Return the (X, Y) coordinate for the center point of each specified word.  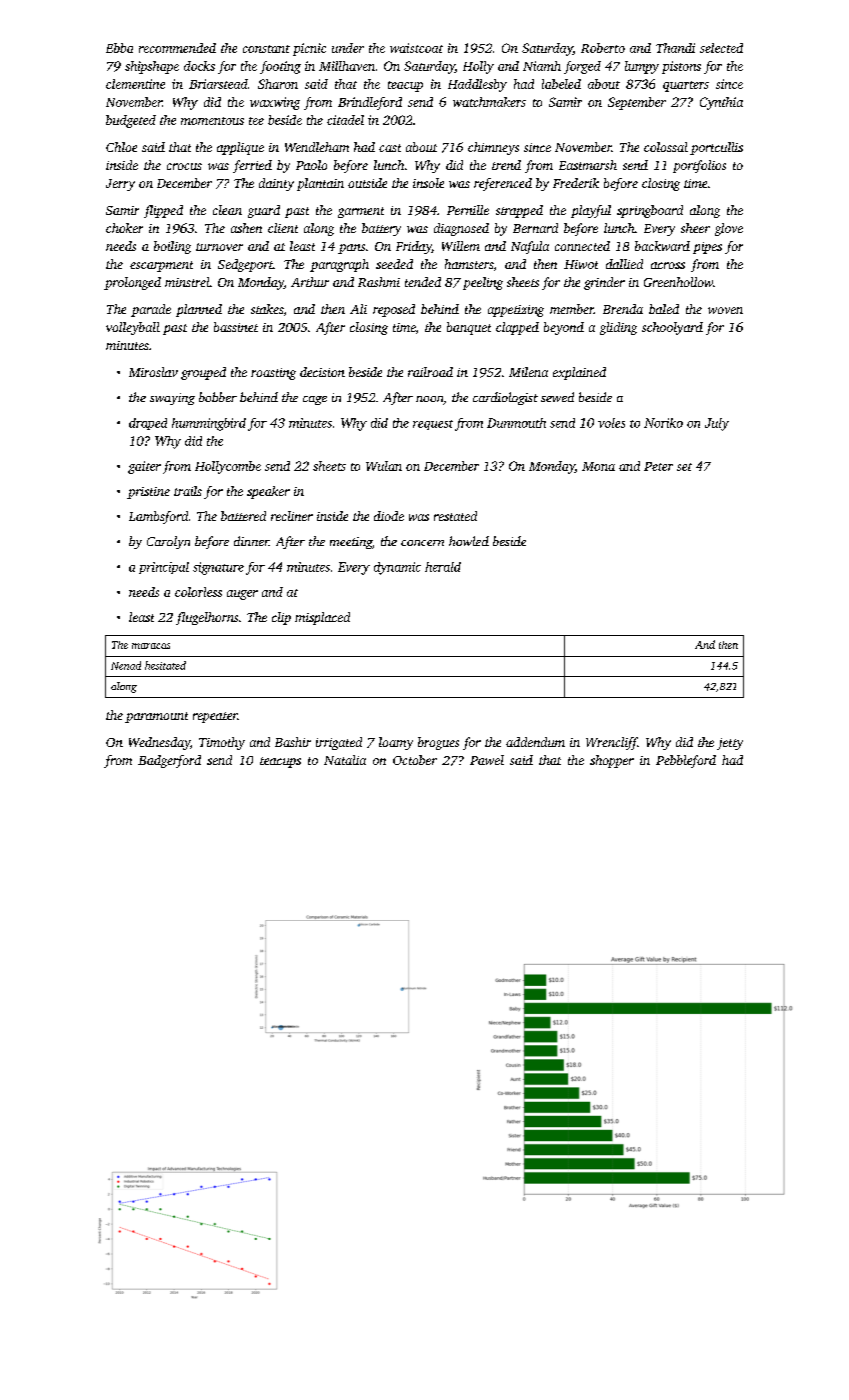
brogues (438, 743)
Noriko (663, 423)
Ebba (119, 48)
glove (729, 229)
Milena (528, 372)
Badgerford (169, 761)
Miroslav (153, 372)
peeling (483, 283)
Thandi (675, 48)
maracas (151, 646)
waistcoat (416, 48)
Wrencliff (612, 743)
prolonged (132, 283)
